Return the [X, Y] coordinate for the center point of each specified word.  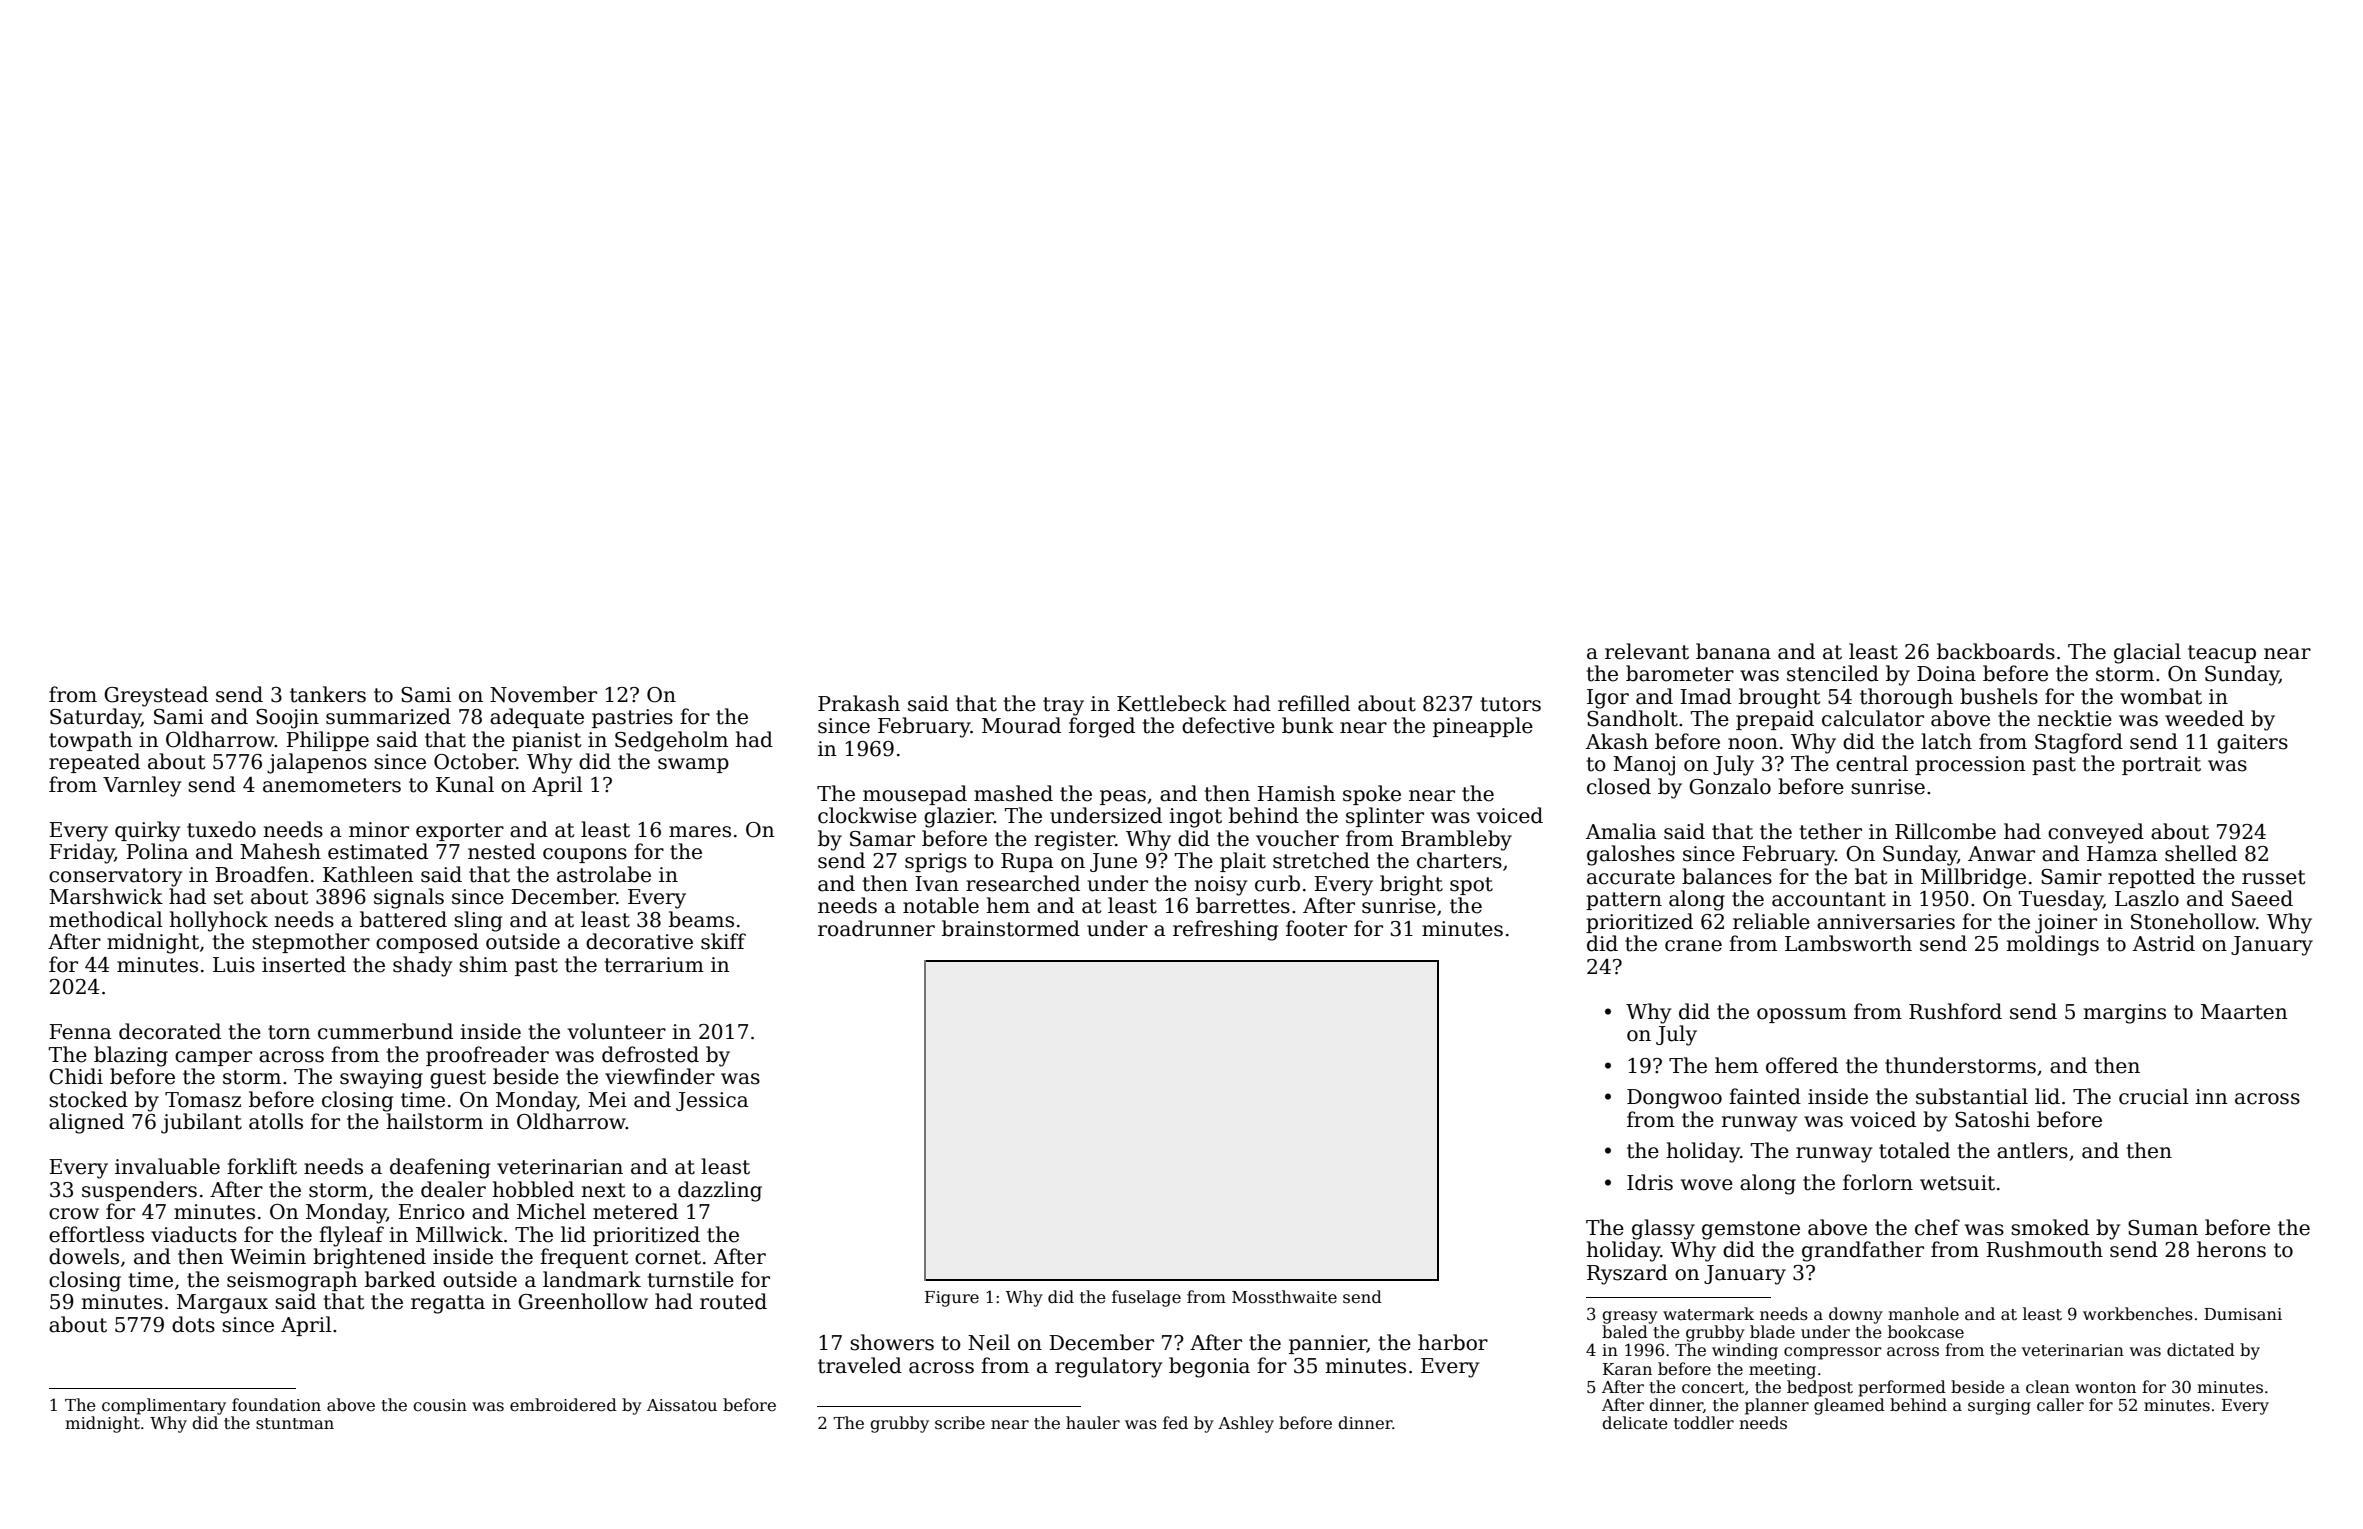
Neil [989, 1342]
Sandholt [1632, 718]
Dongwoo [1674, 1099]
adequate [537, 718]
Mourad [1021, 725]
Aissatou [682, 1405]
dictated [2201, 1350]
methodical [106, 919]
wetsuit [1957, 1183]
